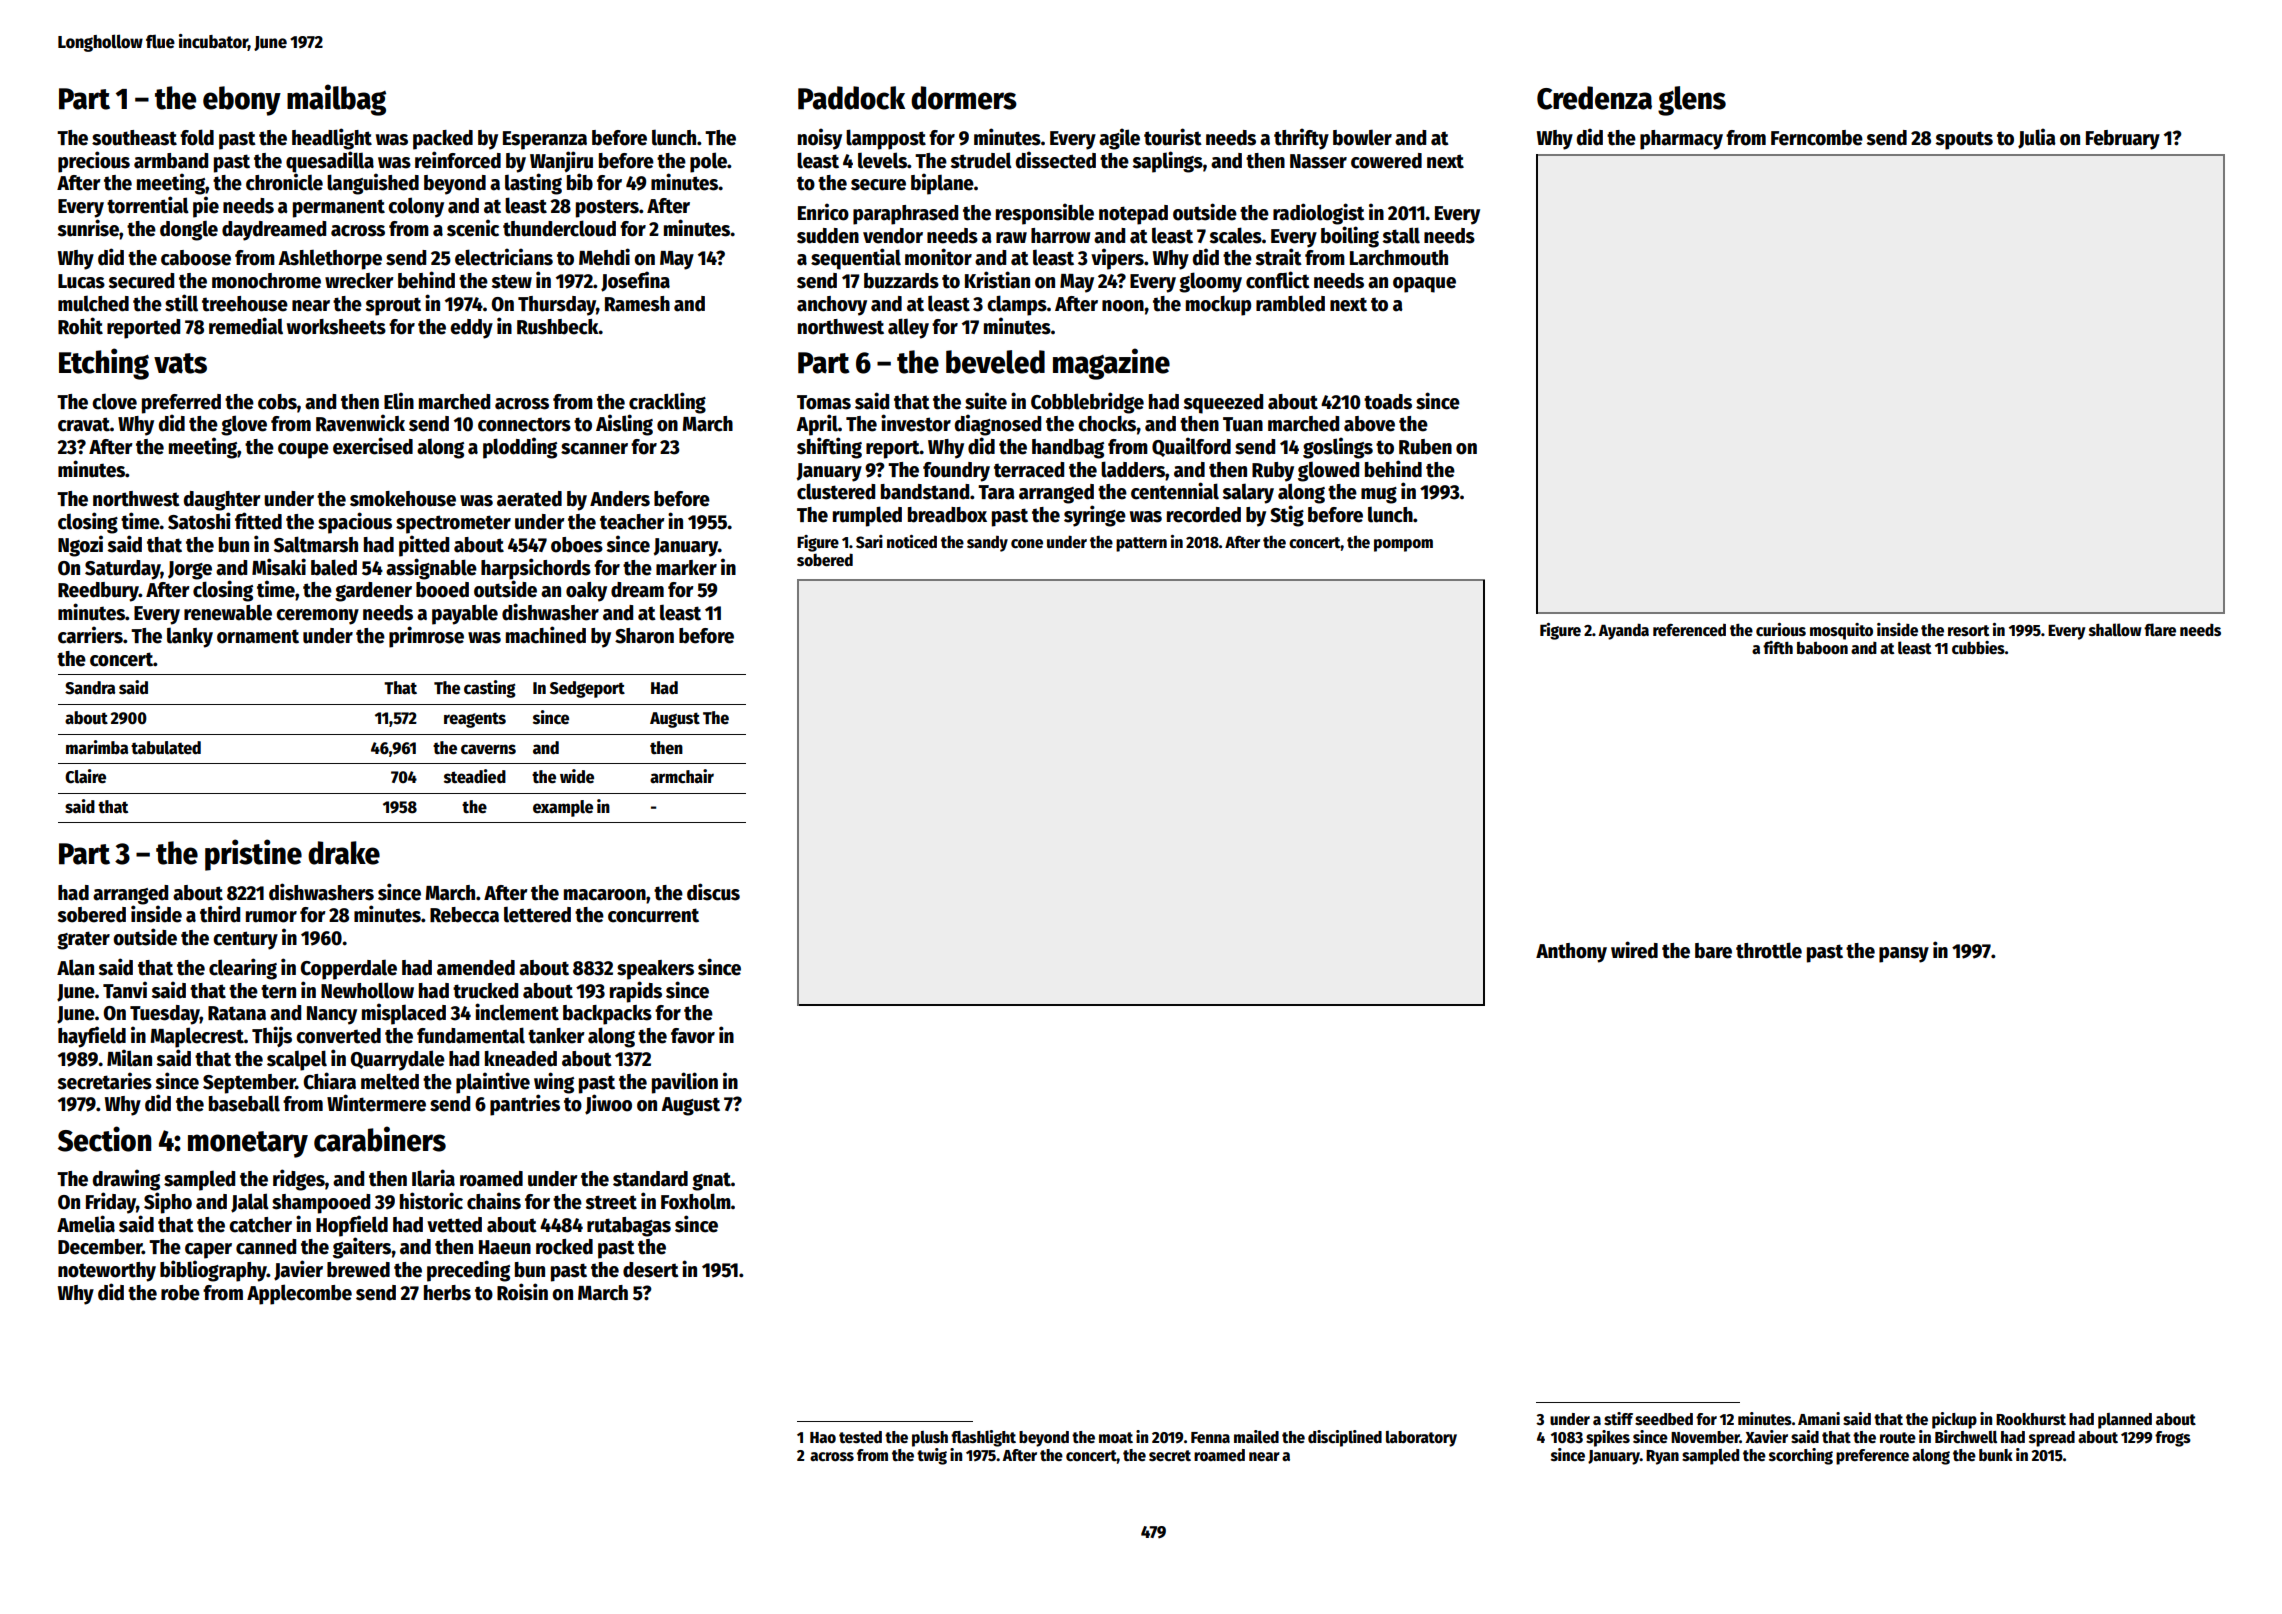  I want to click on February, so click(2123, 140).
